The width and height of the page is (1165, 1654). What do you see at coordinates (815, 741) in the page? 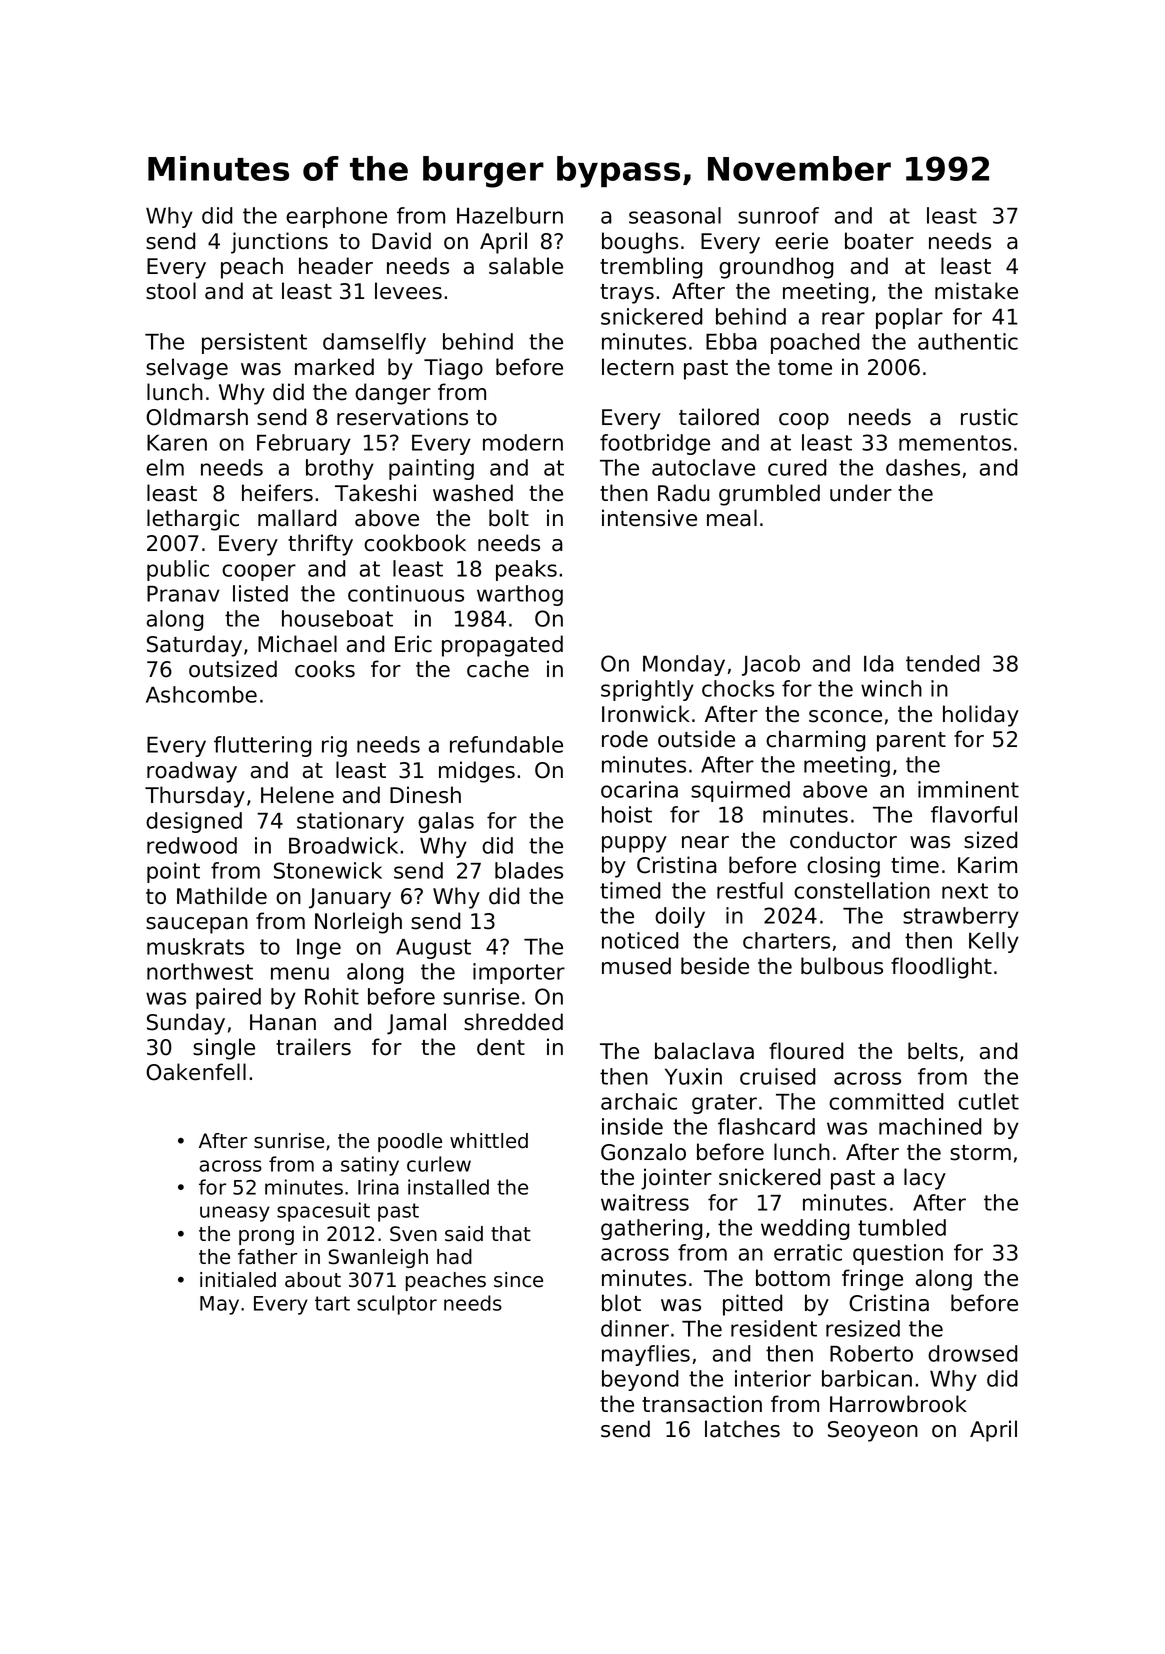
I see `charming` at bounding box center [815, 741].
